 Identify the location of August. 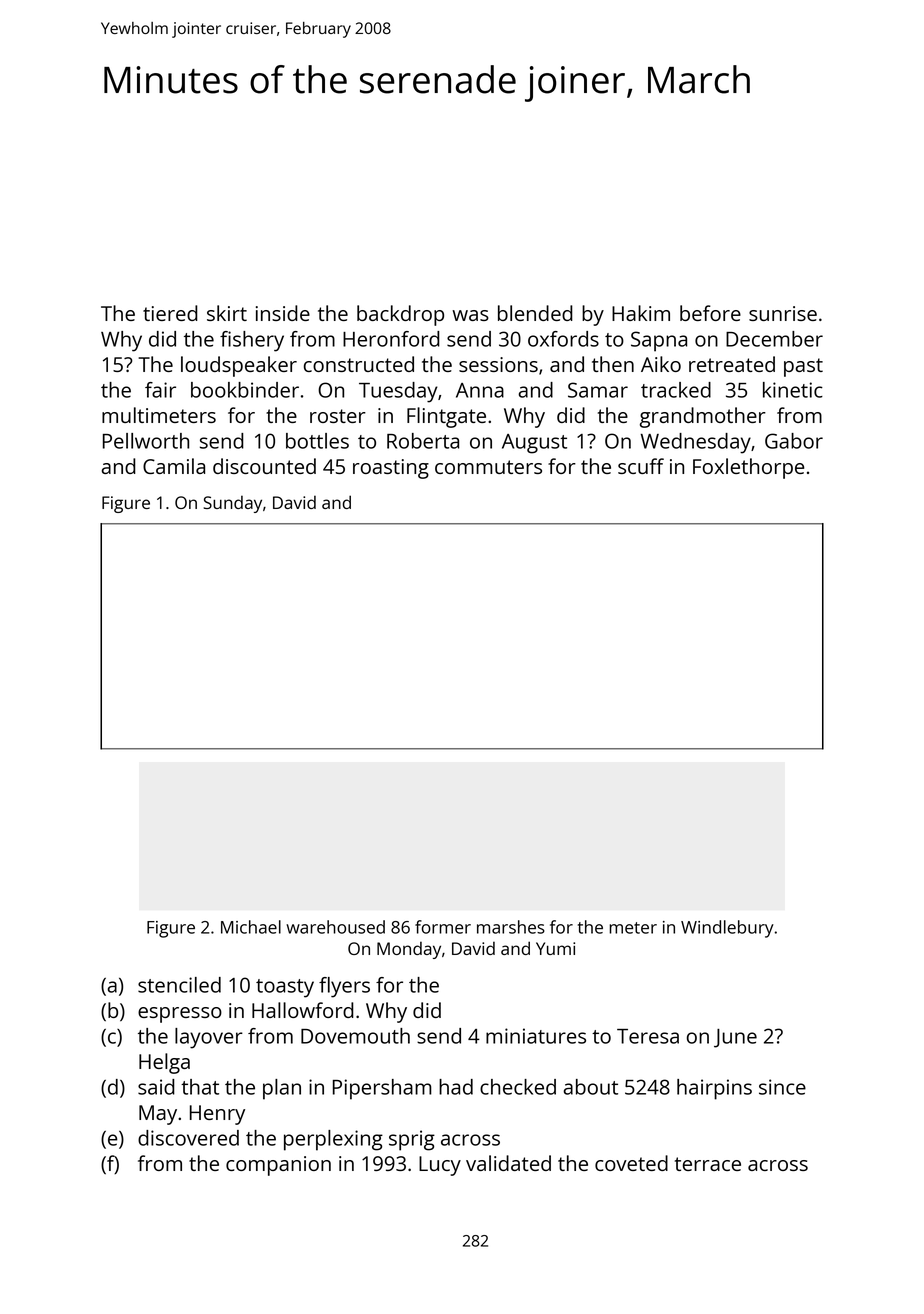
(534, 444).
